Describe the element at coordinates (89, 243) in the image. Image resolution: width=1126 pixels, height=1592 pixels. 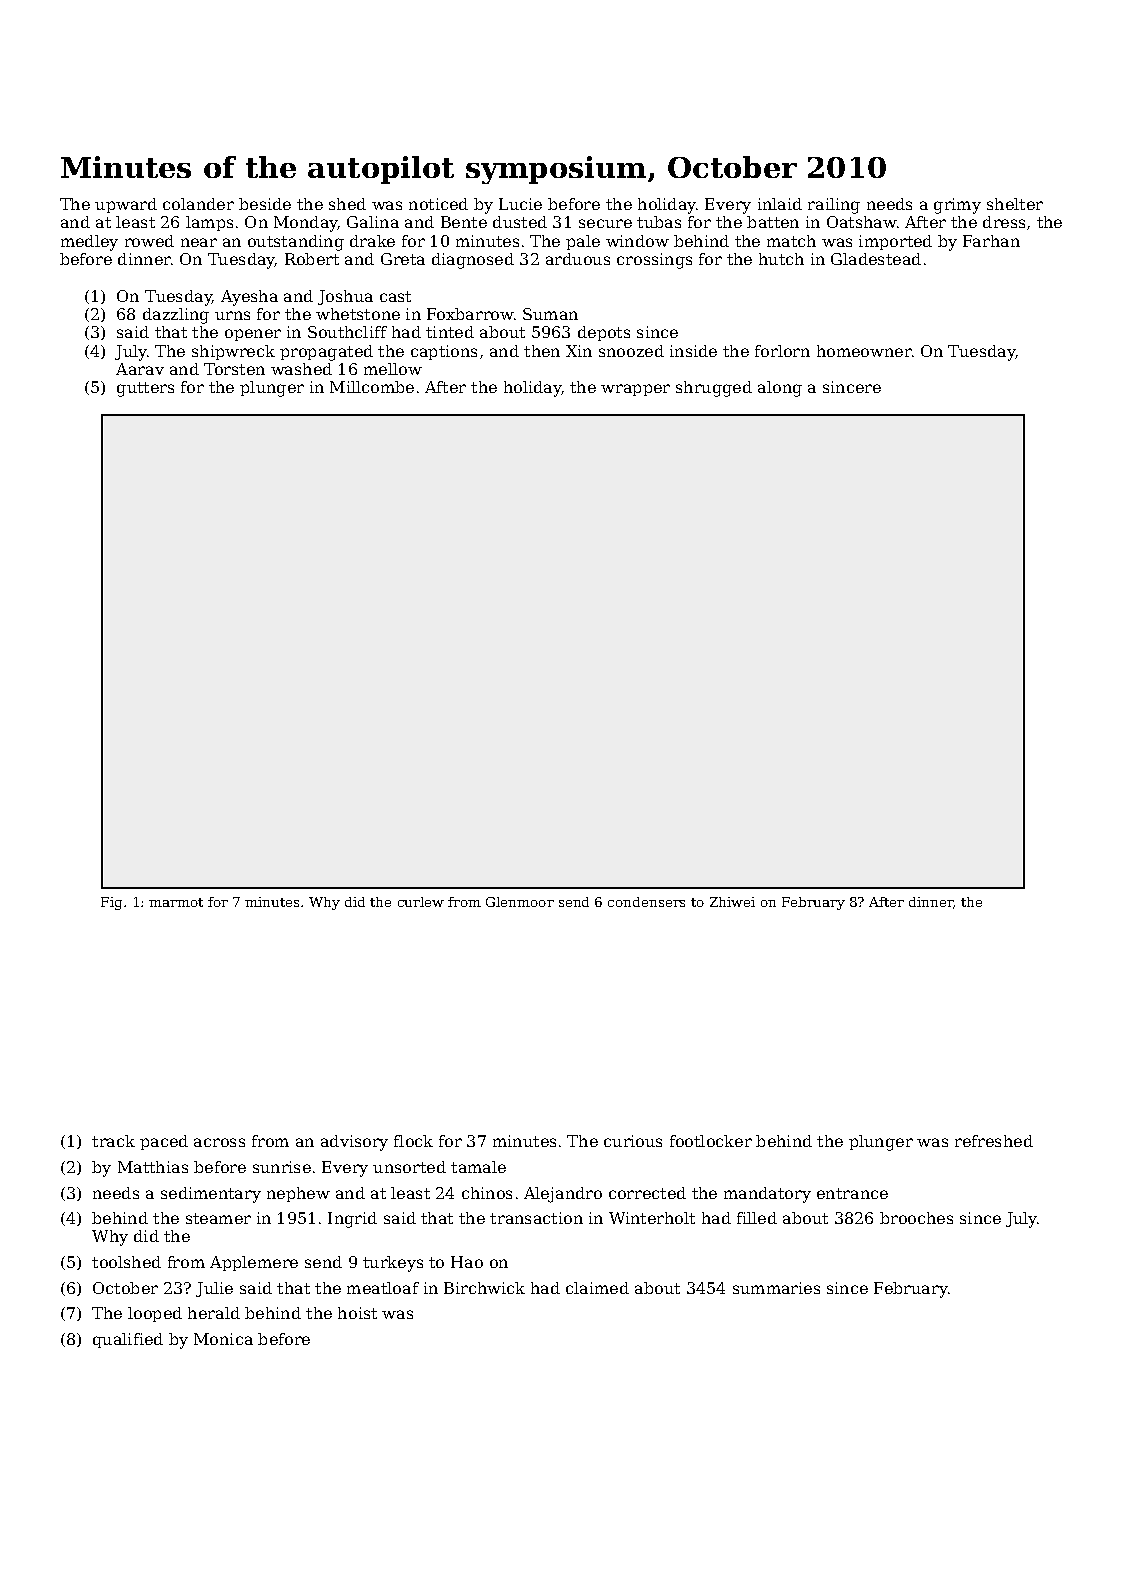
I see `medley` at that location.
